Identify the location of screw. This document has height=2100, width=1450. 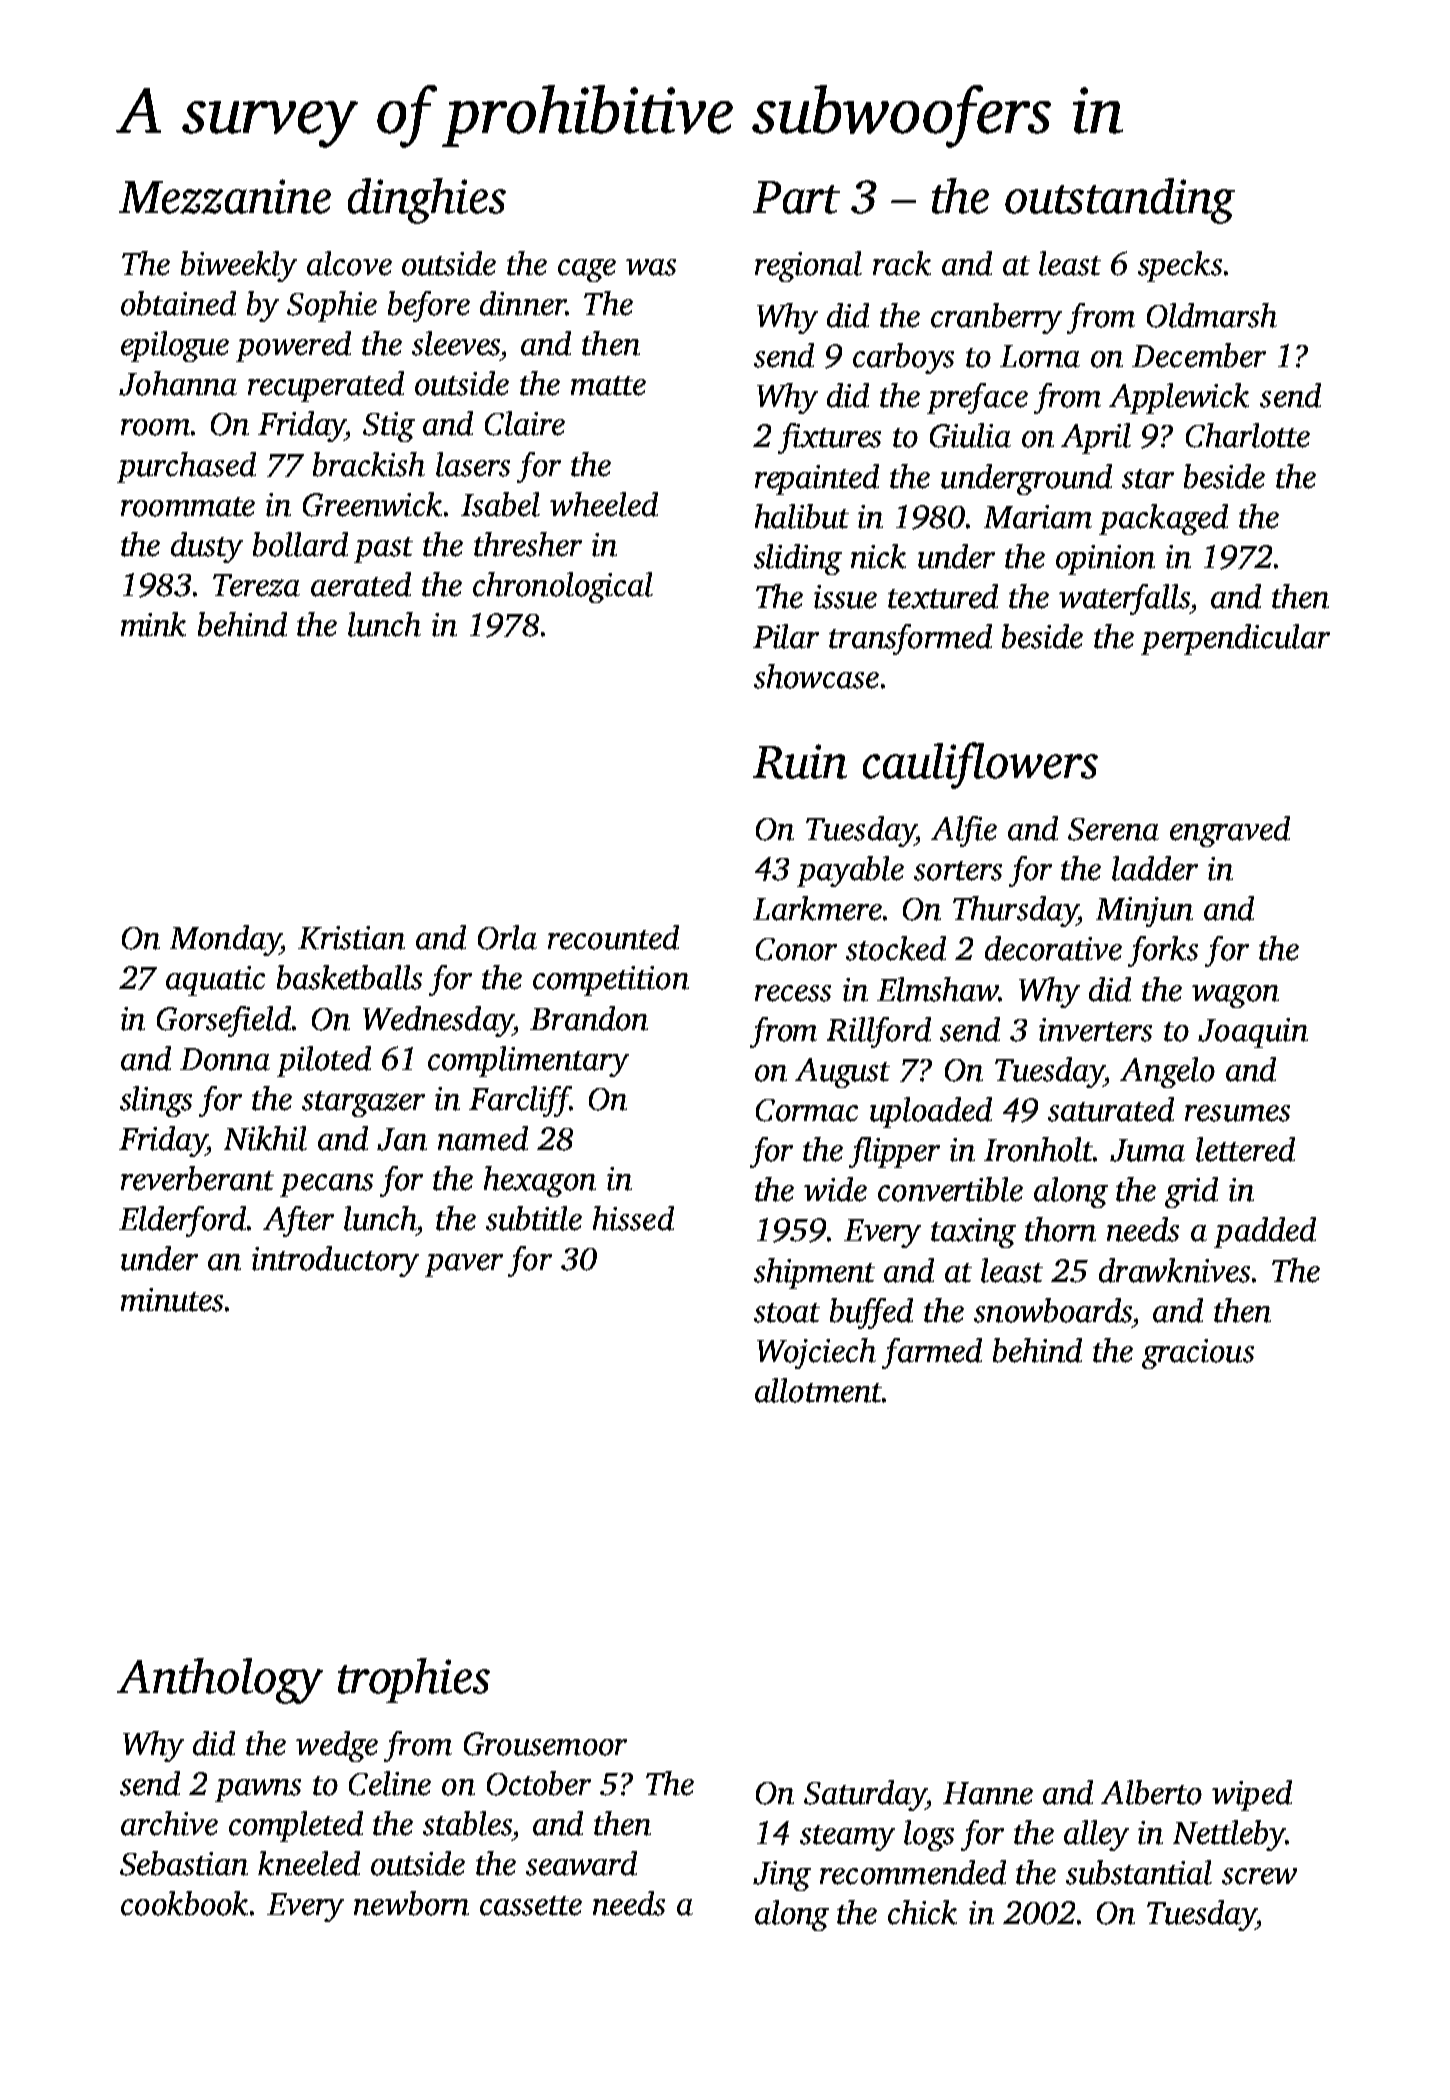
(1259, 1876).
